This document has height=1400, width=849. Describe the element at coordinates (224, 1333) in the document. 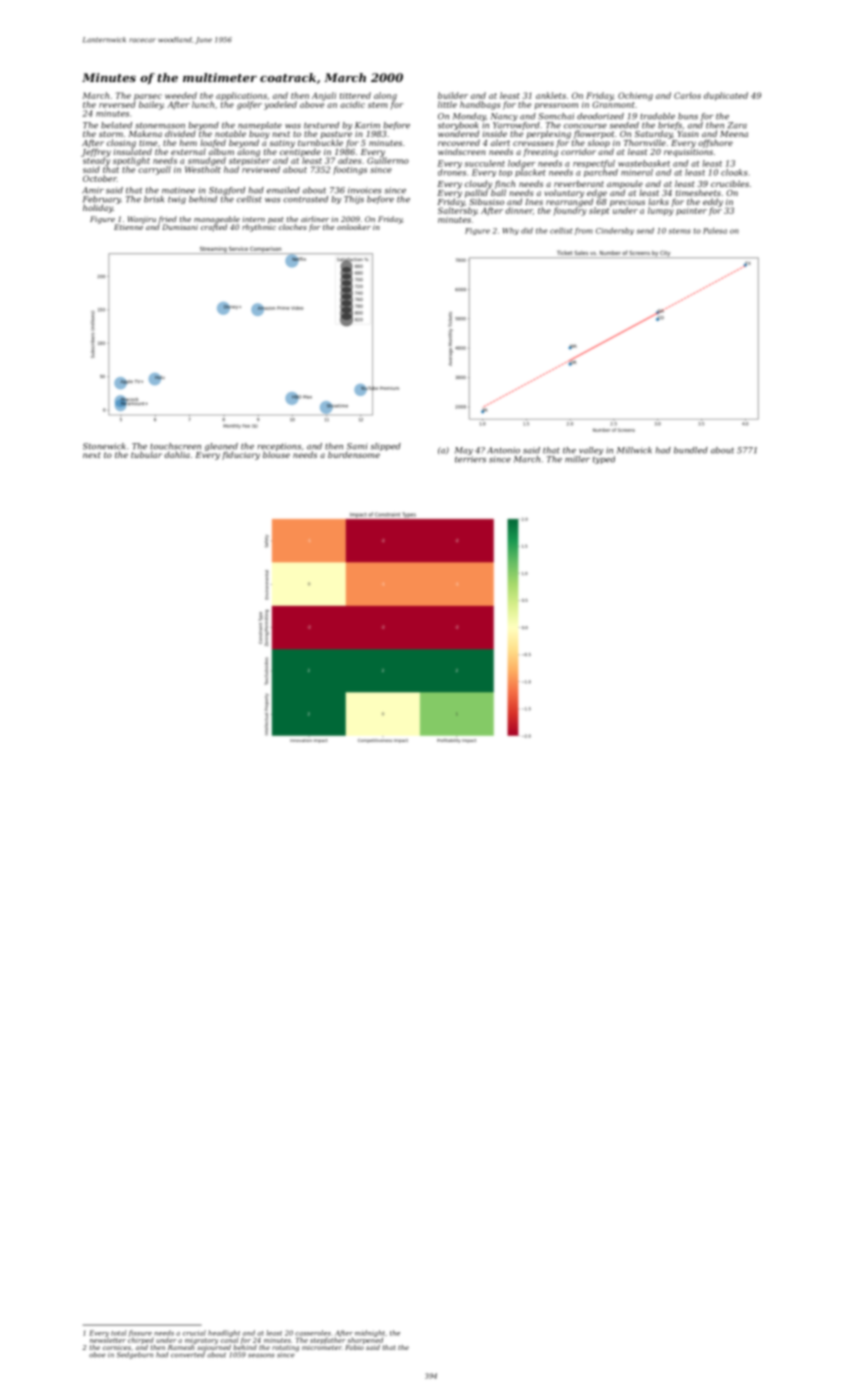

I see `headlight` at that location.
